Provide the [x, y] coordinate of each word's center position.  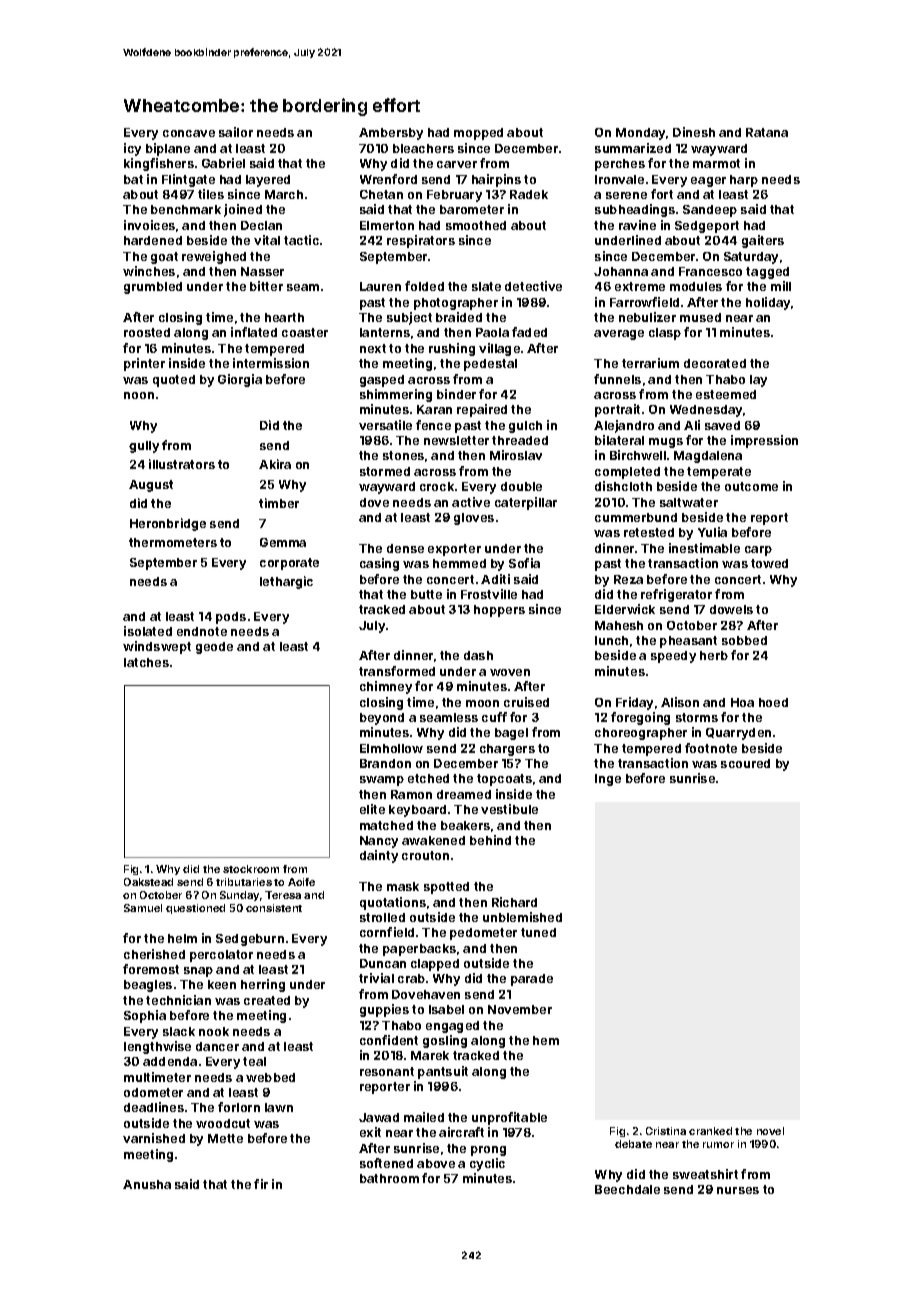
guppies [384, 1010]
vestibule [509, 809]
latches [146, 662]
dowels [731, 609]
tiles [211, 194]
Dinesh [694, 132]
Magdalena [708, 457]
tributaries [244, 882]
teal [254, 1061]
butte [426, 594]
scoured [745, 763]
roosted [147, 332]
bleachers [423, 148]
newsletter [456, 440]
